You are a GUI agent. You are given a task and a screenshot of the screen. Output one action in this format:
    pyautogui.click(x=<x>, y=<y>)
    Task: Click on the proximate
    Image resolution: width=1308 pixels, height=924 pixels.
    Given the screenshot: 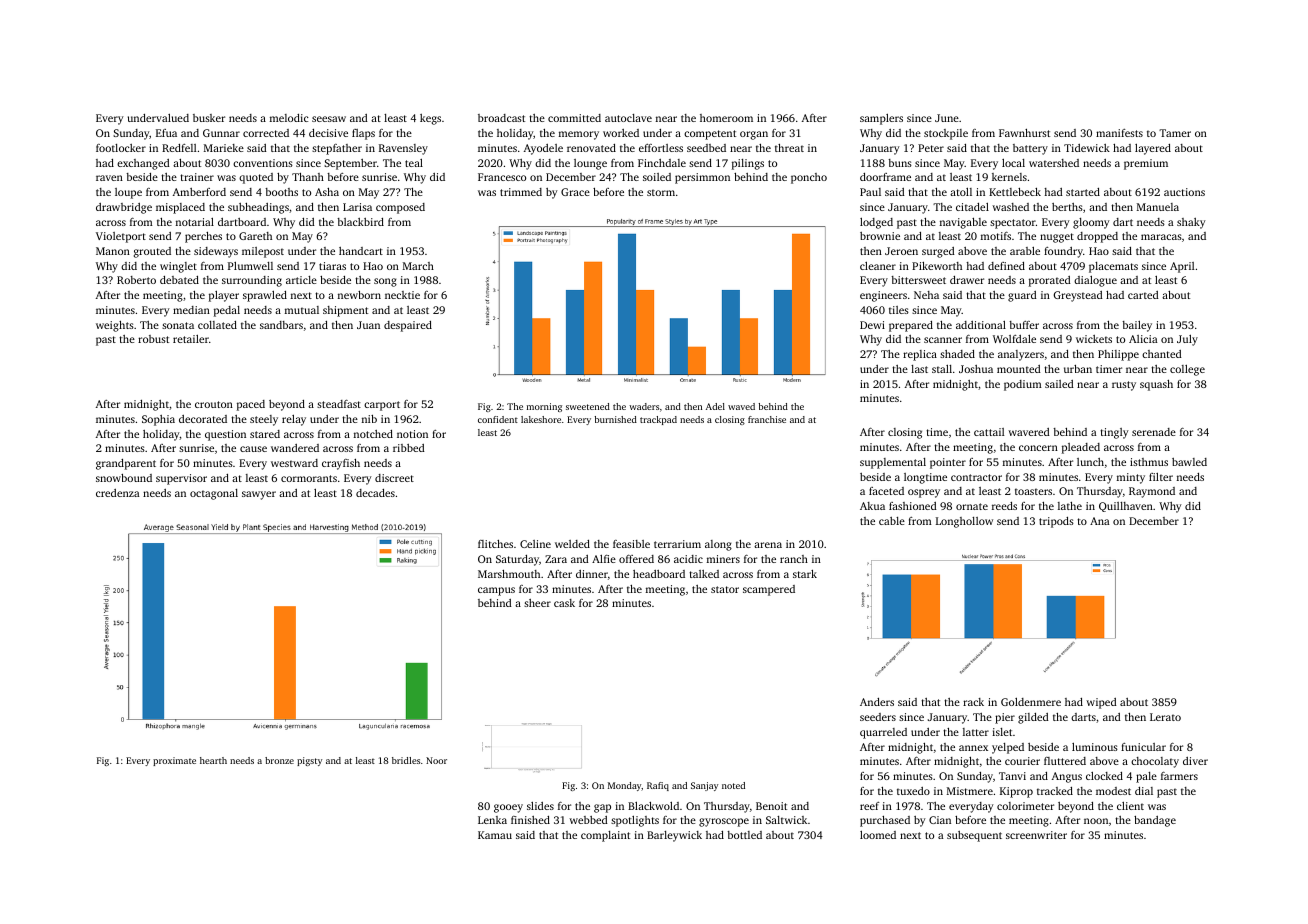 What is the action you would take?
    pyautogui.click(x=174, y=761)
